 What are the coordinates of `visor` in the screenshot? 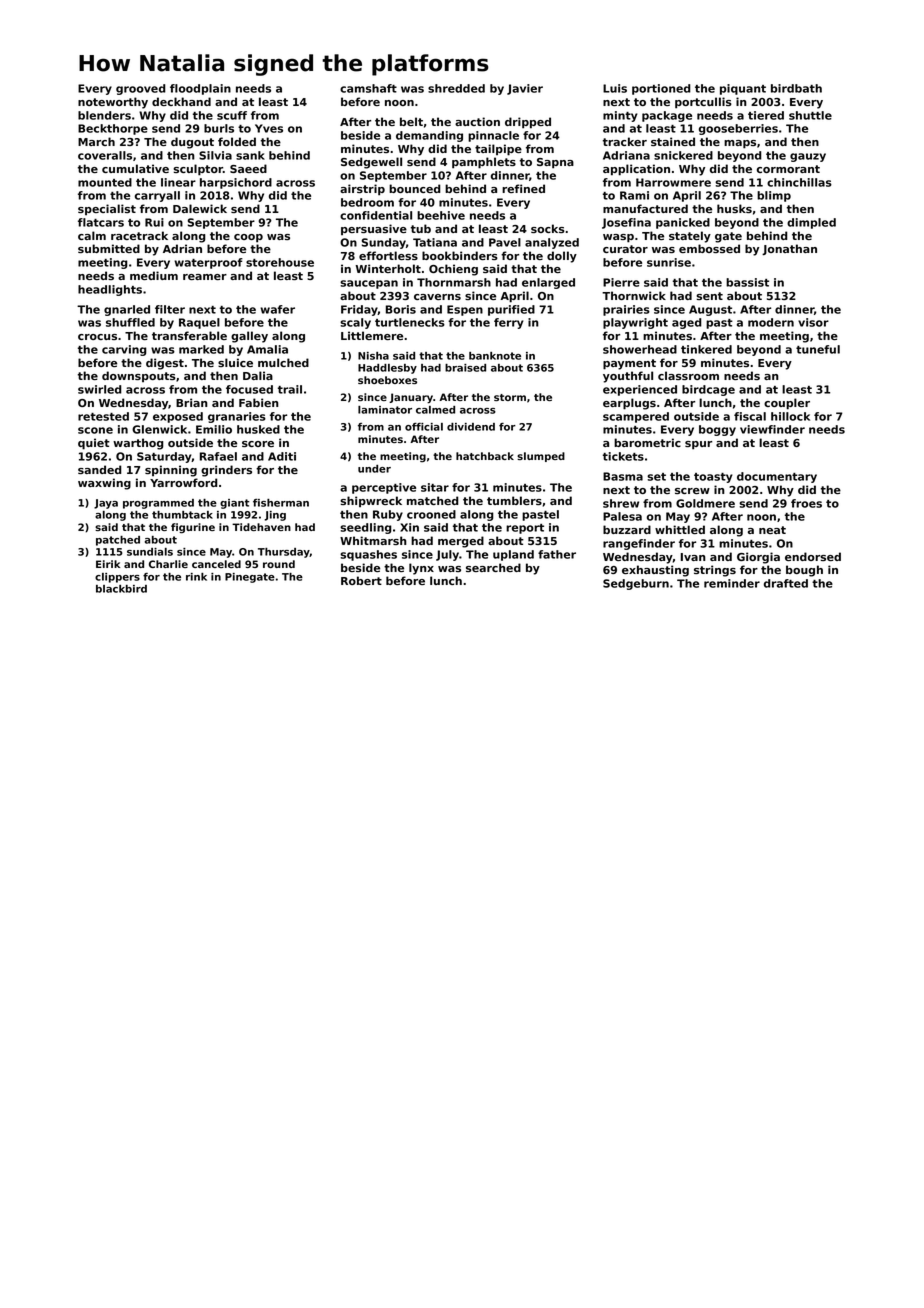 It's located at (813, 322).
